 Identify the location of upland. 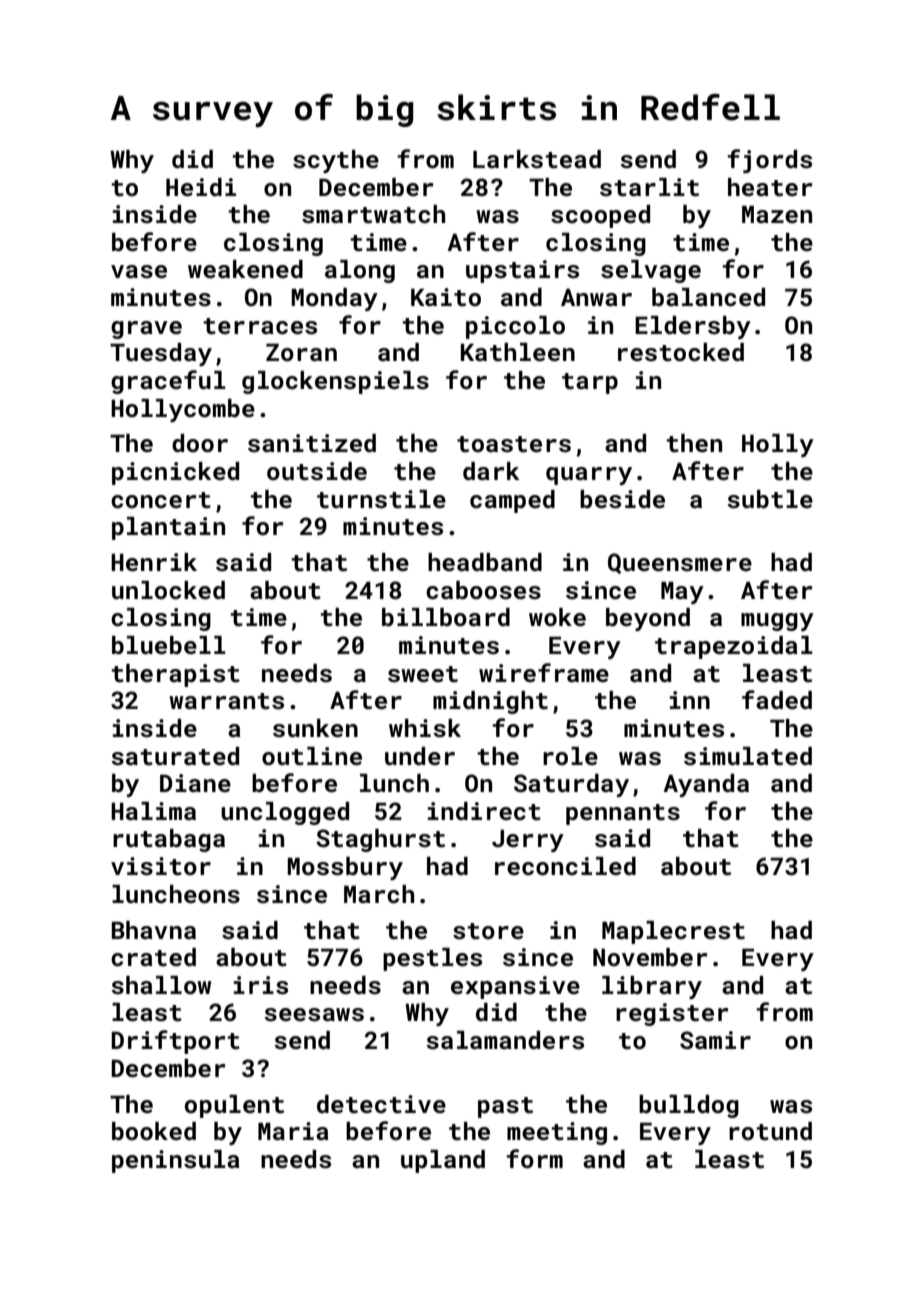
(443, 1161).
